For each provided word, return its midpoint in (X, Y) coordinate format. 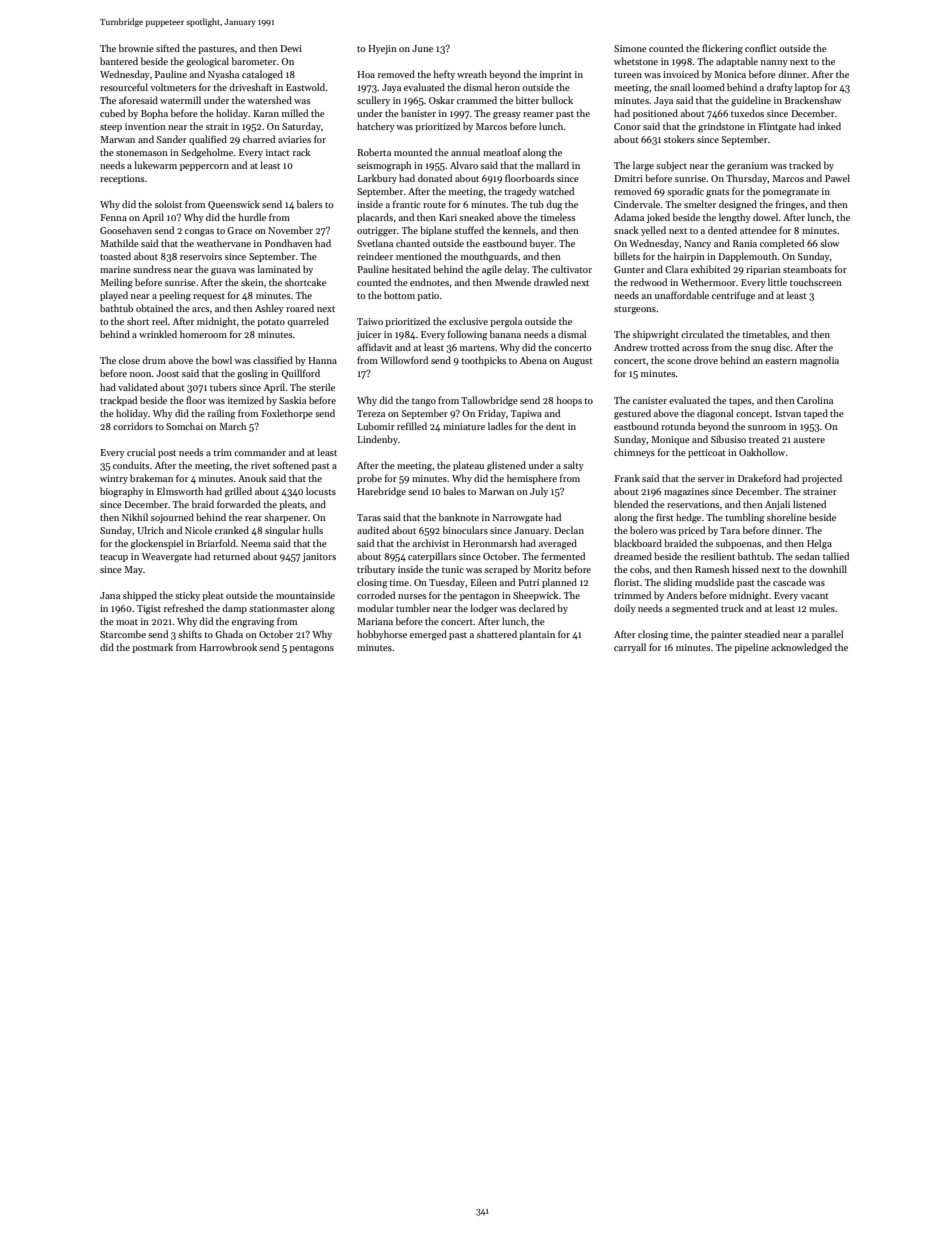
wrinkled (158, 334)
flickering (722, 49)
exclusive (468, 321)
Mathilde (119, 243)
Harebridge (381, 492)
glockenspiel (157, 544)
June (422, 48)
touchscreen (816, 282)
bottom (399, 295)
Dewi (291, 48)
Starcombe (123, 634)
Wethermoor (708, 282)
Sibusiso (728, 439)
